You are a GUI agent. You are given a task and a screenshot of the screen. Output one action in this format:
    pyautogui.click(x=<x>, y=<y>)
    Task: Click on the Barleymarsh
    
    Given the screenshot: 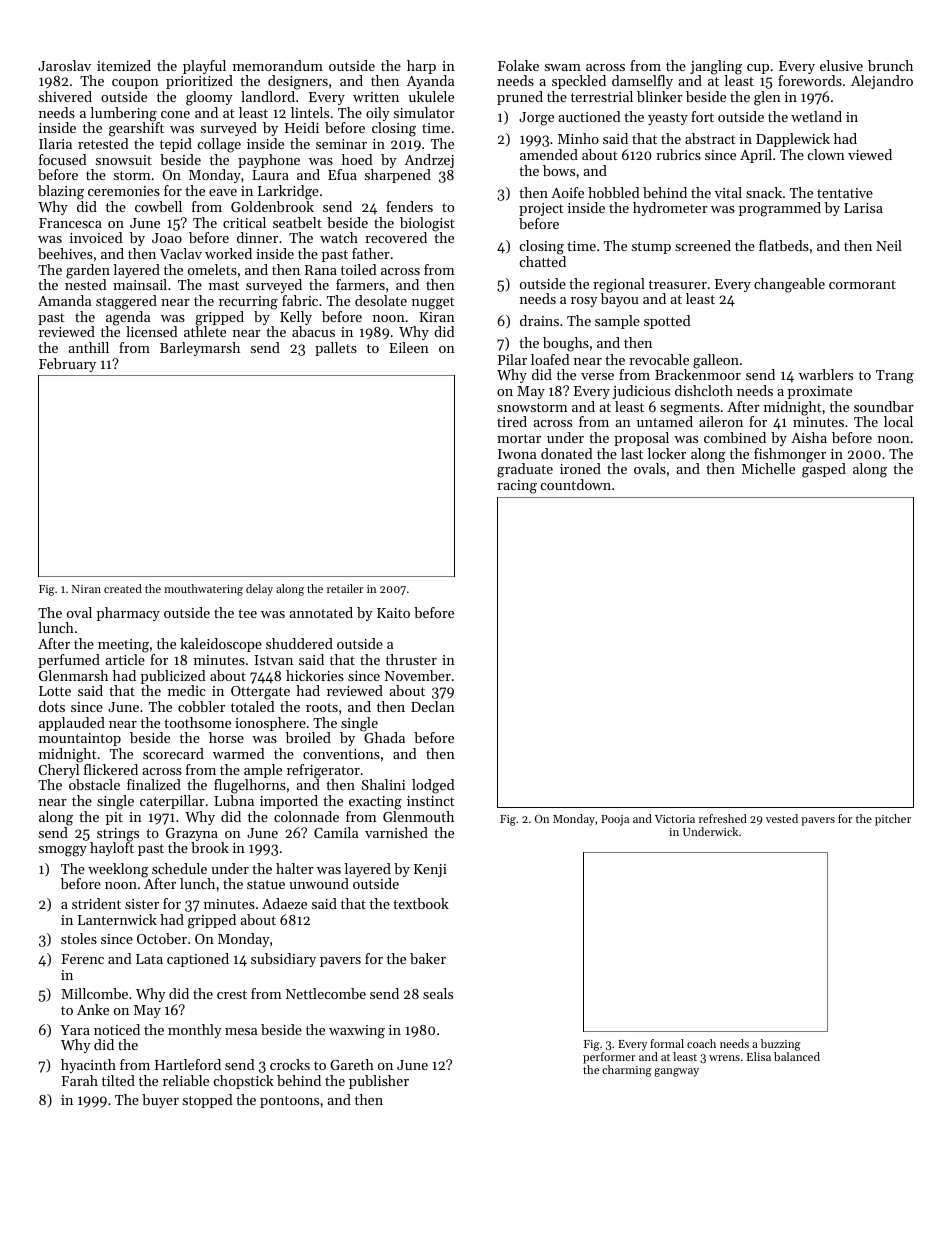 What is the action you would take?
    pyautogui.click(x=200, y=349)
